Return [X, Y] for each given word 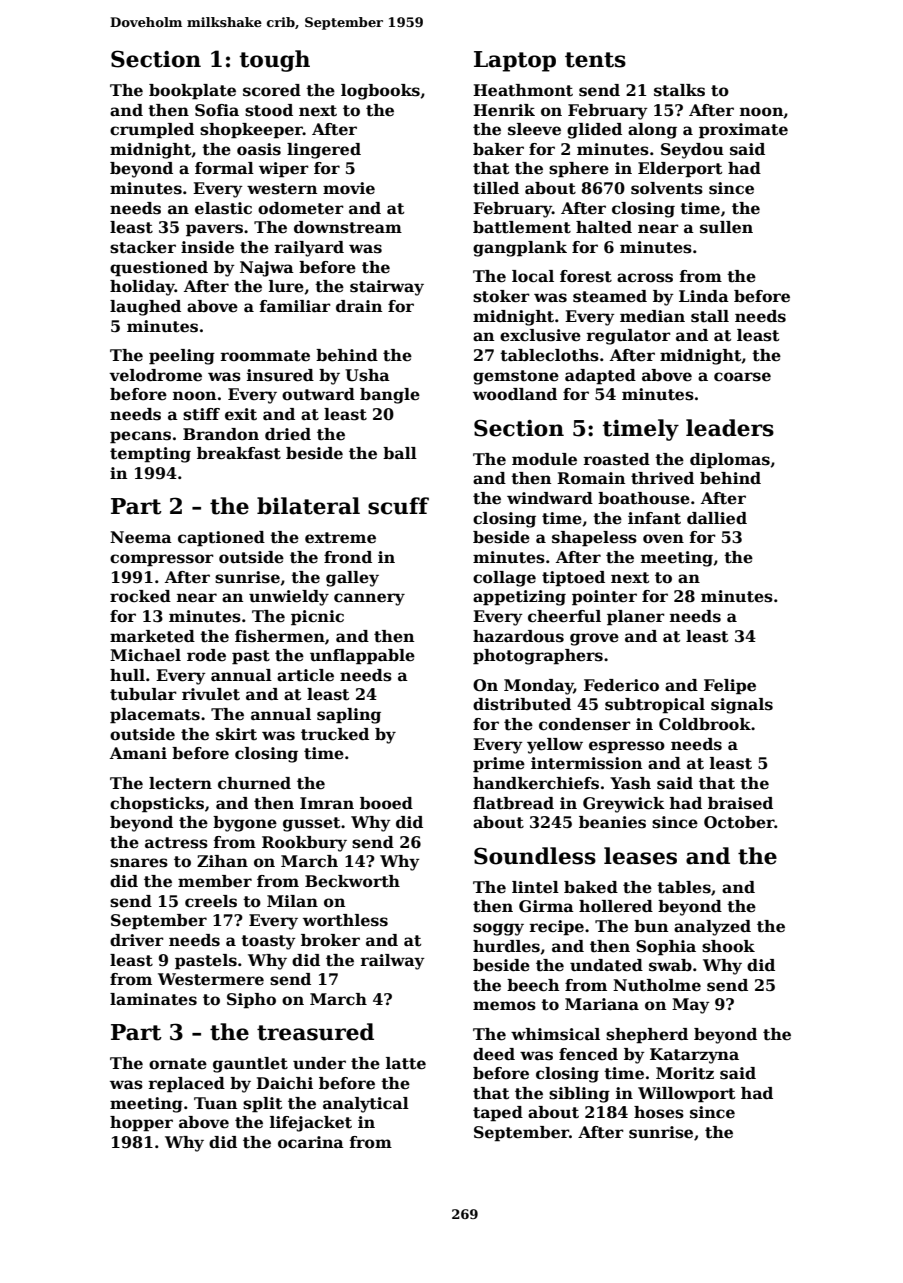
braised [740, 803]
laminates [153, 999]
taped [498, 1114]
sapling [349, 716]
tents [595, 60]
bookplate [192, 92]
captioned [221, 539]
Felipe [730, 687]
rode [206, 655]
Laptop [515, 61]
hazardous [518, 636]
